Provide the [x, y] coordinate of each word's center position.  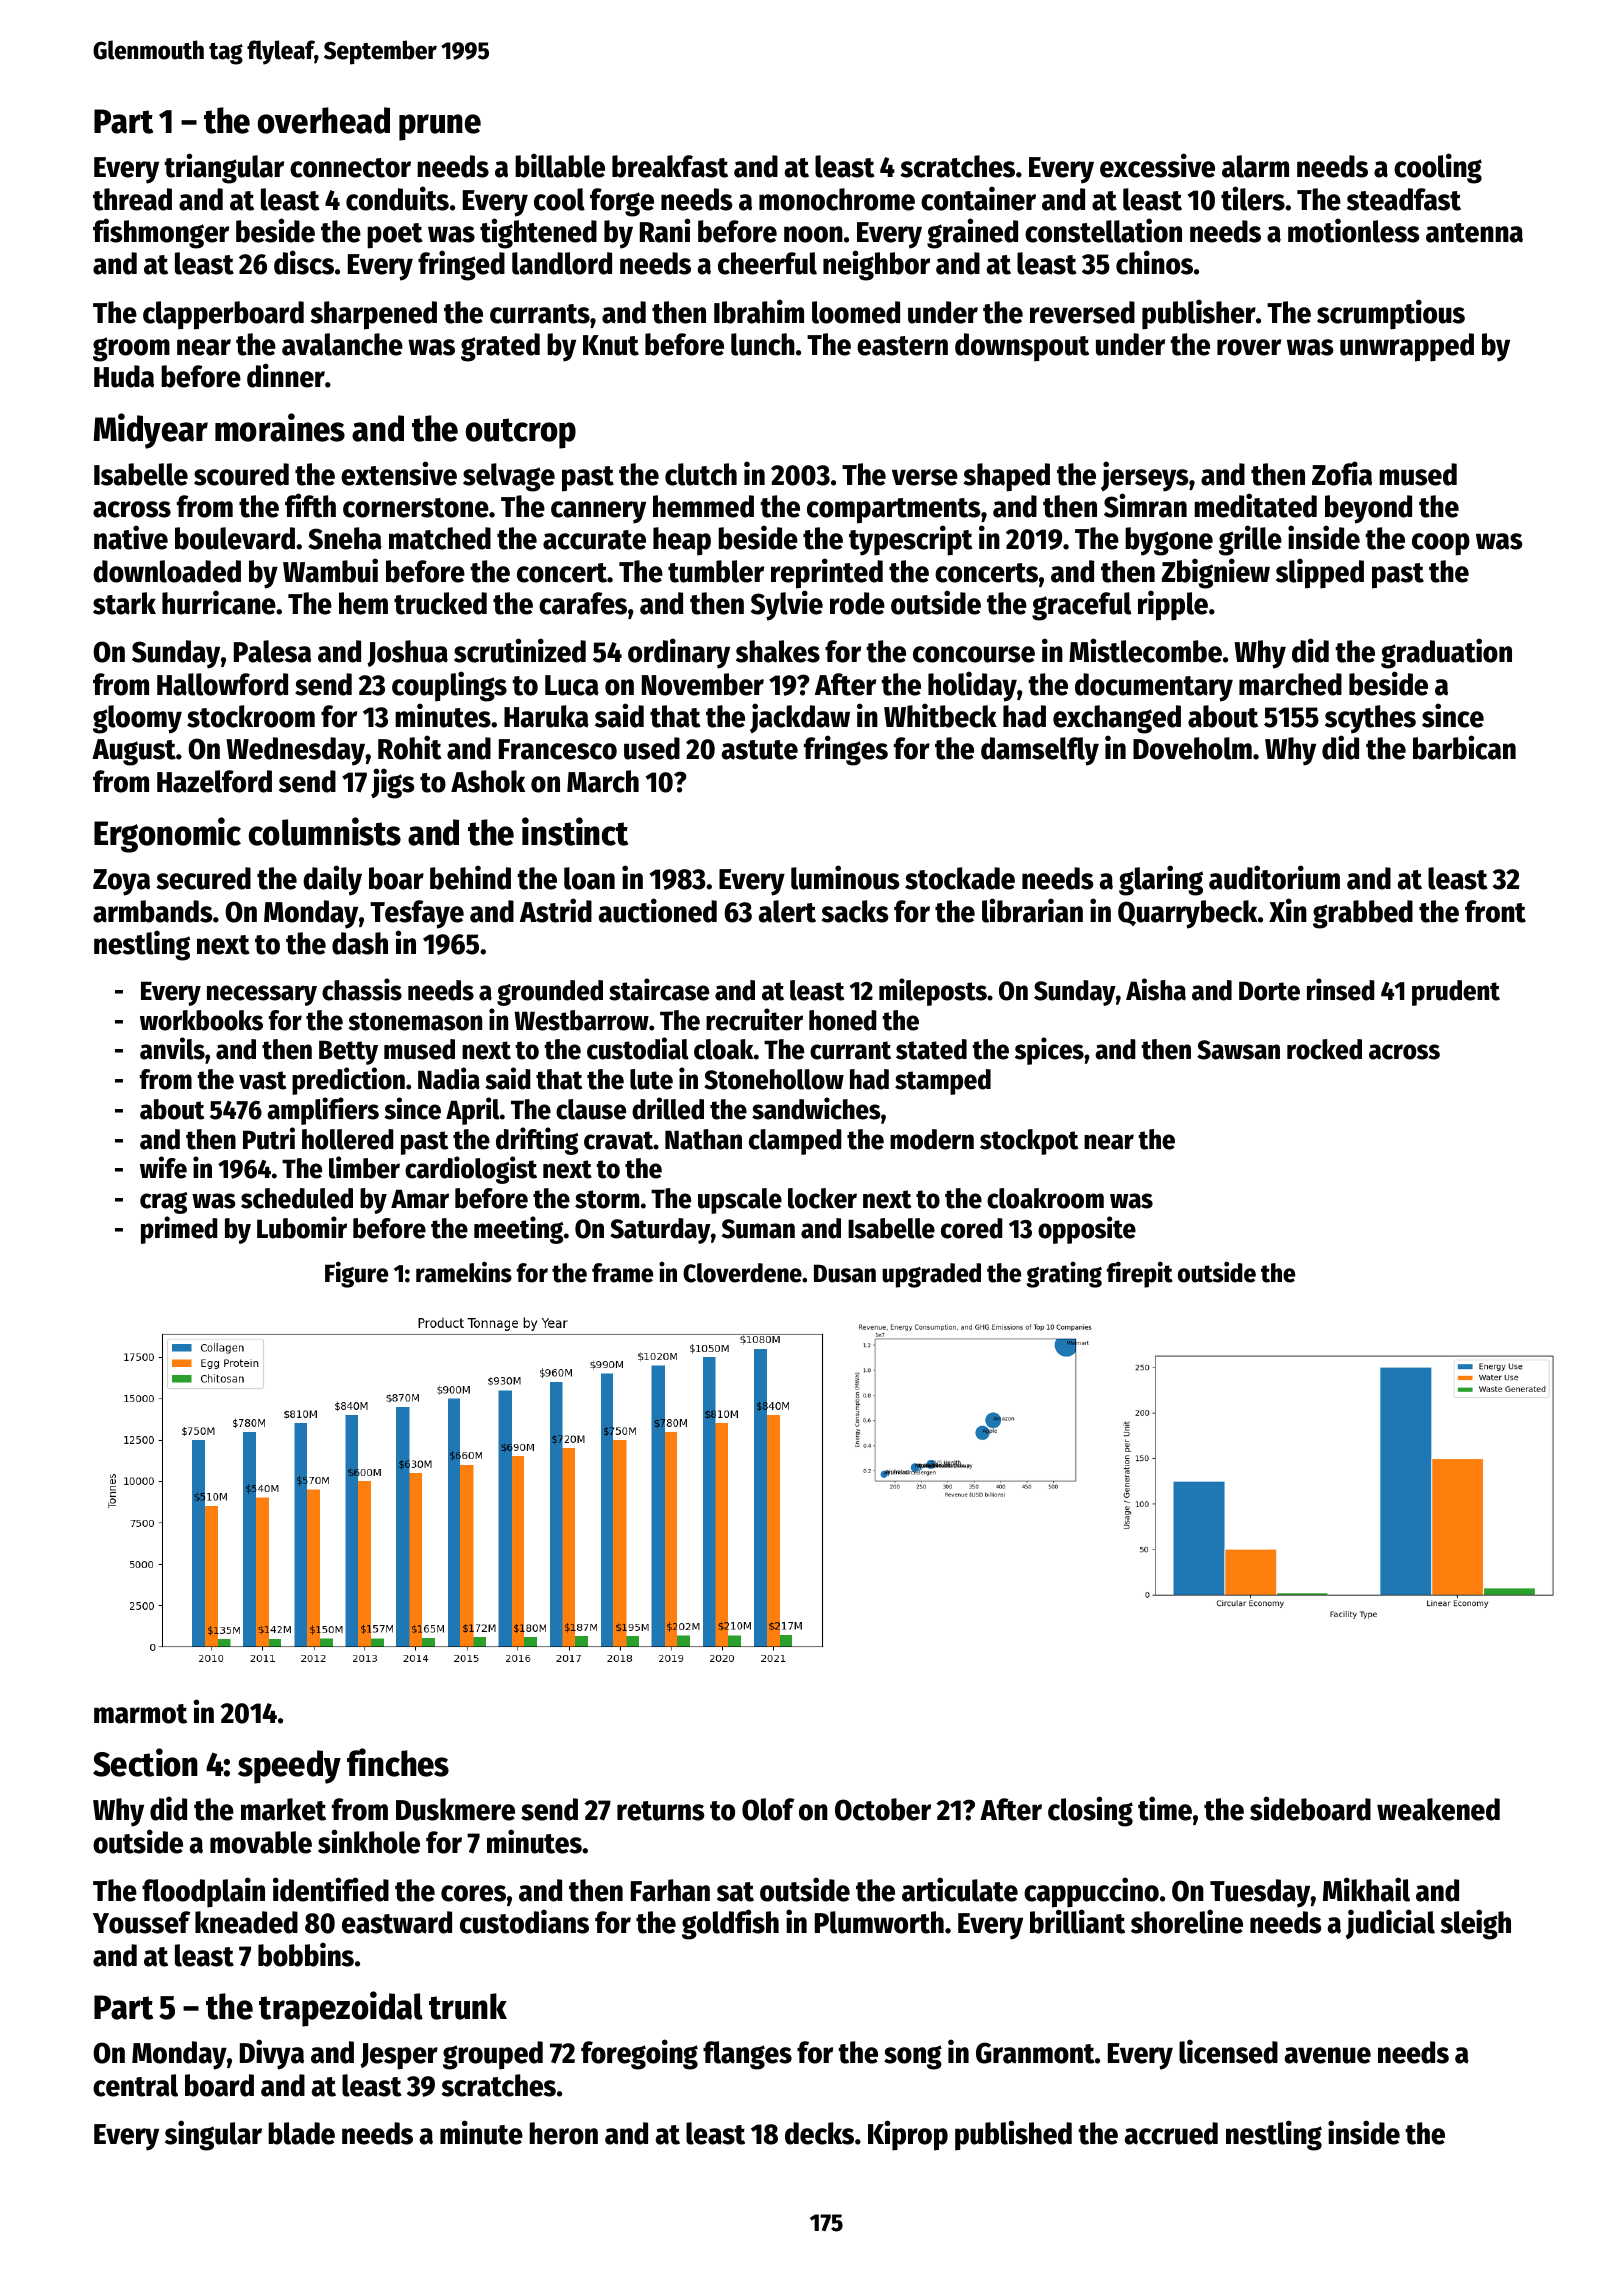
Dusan [845, 1273]
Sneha [345, 538]
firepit [1140, 1274]
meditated [1255, 505]
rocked [1324, 1049]
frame [622, 1273]
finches [398, 1762]
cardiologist [471, 1170]
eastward [397, 1922]
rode [857, 603]
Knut [611, 345]
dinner [286, 375]
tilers [1253, 198]
